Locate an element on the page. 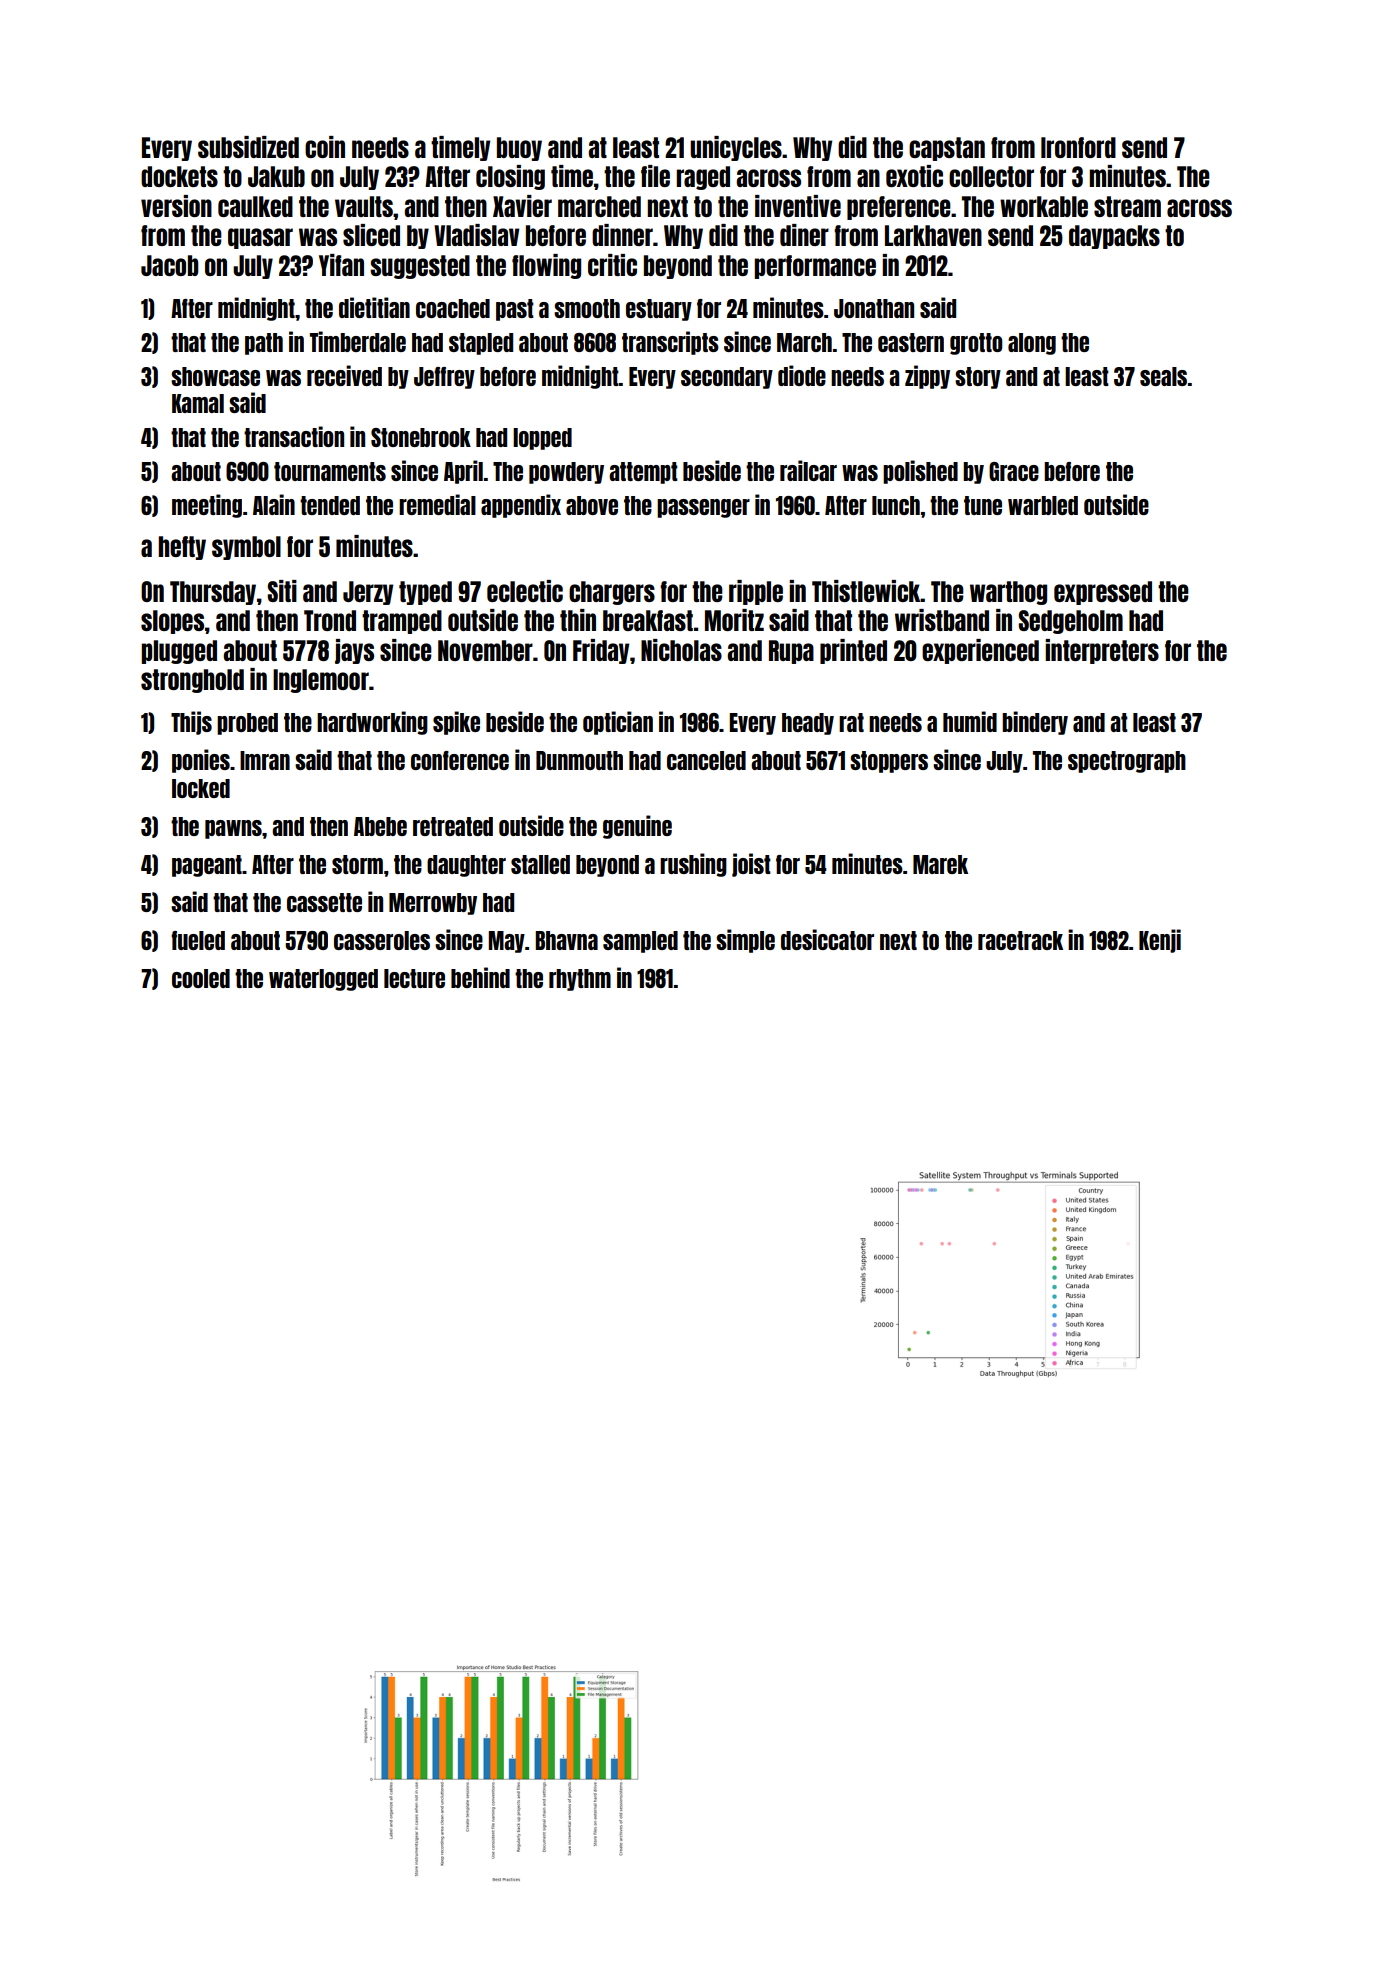 This image has width=1386, height=1969. cooled is located at coordinates (201, 978).
